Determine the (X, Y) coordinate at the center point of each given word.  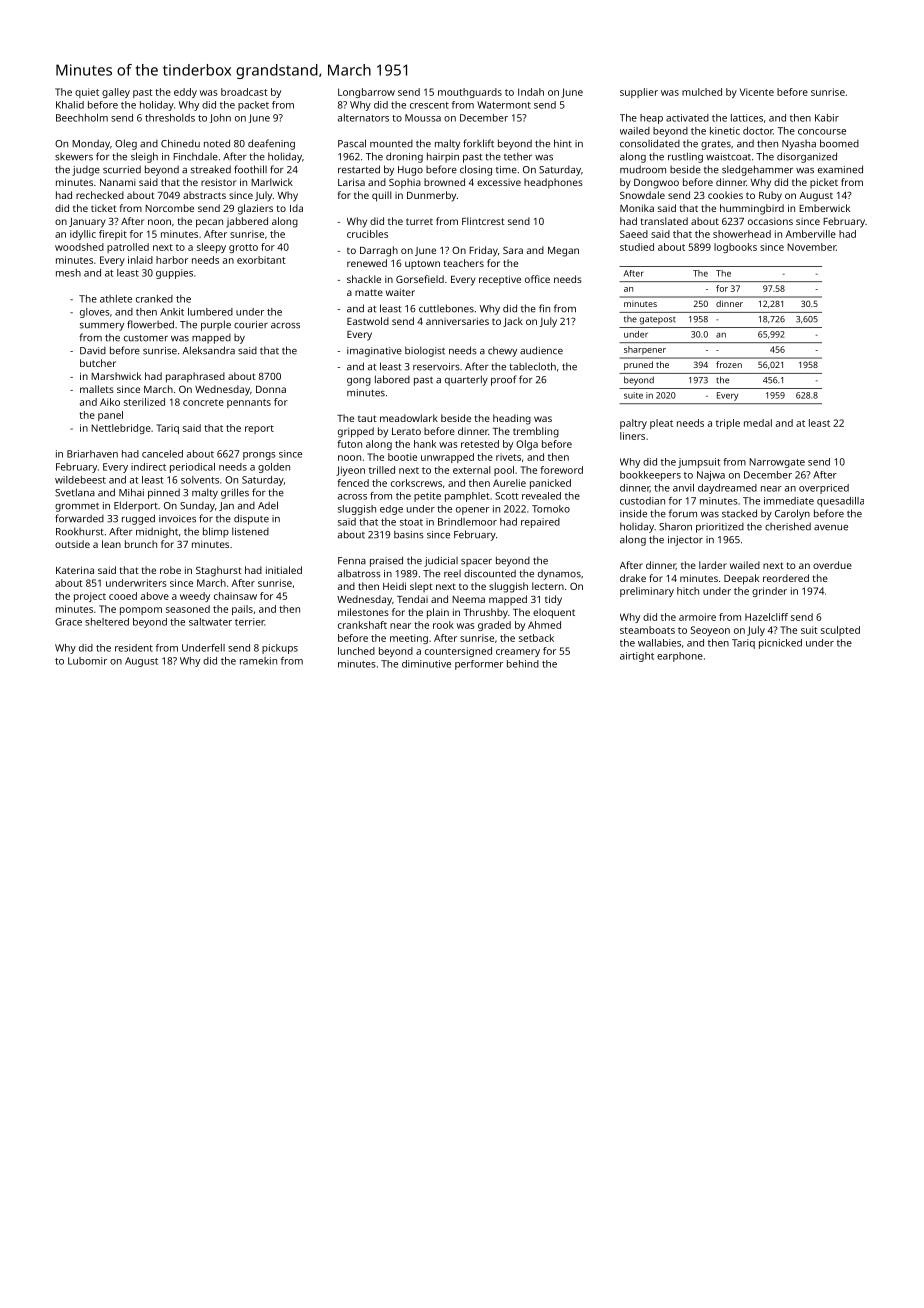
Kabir (827, 118)
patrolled (128, 248)
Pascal (352, 143)
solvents (200, 480)
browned (444, 182)
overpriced (824, 489)
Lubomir (87, 661)
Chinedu (180, 143)
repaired (540, 523)
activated (687, 118)
